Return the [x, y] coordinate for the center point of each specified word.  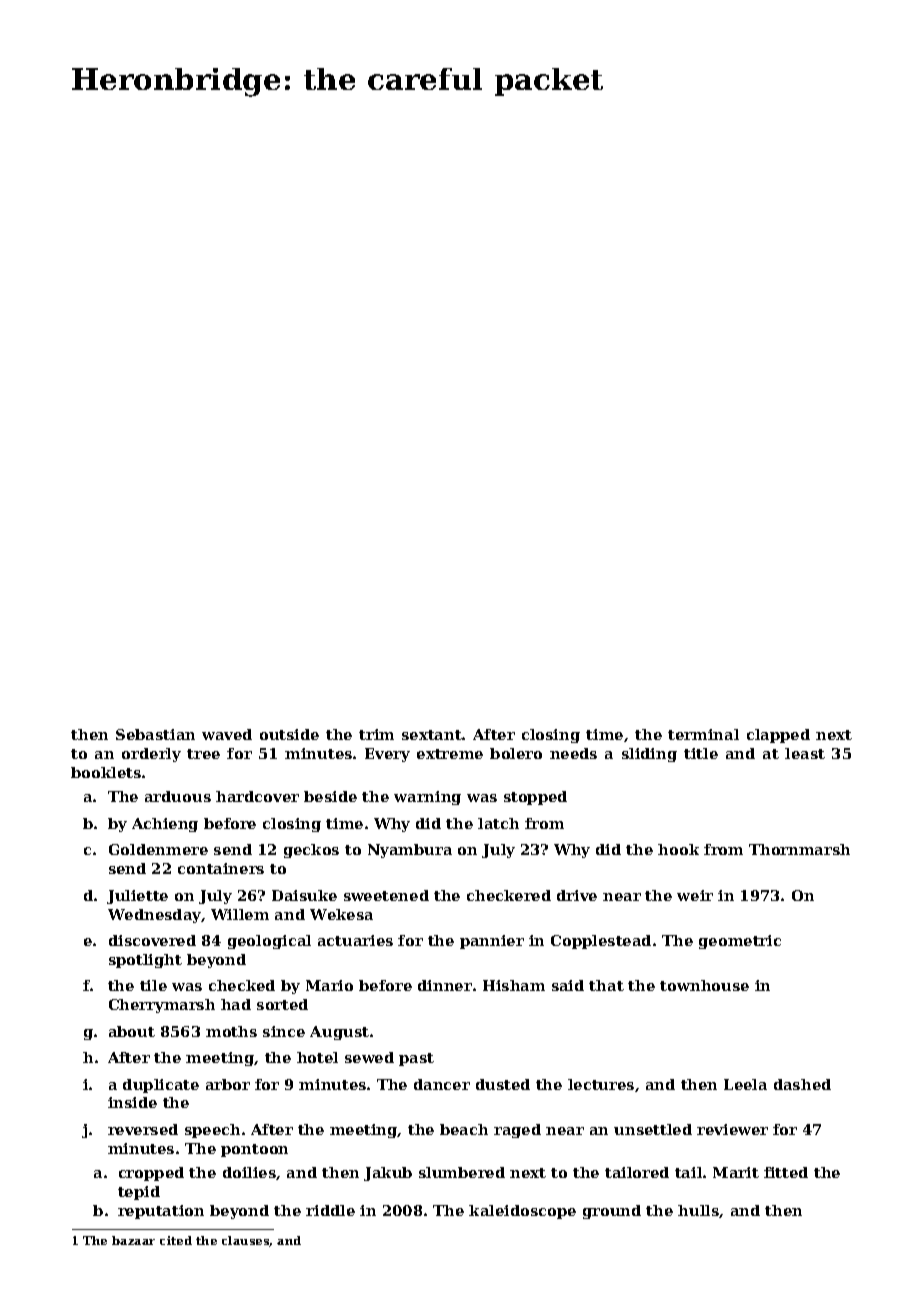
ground [612, 1212]
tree [203, 754]
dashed [802, 1084]
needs [573, 753]
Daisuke [304, 895]
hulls [699, 1211]
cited [176, 1240]
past [416, 1059]
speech [212, 1131]
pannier [492, 942]
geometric [740, 942]
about [132, 1031]
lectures [601, 1084]
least [805, 753]
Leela [745, 1084]
